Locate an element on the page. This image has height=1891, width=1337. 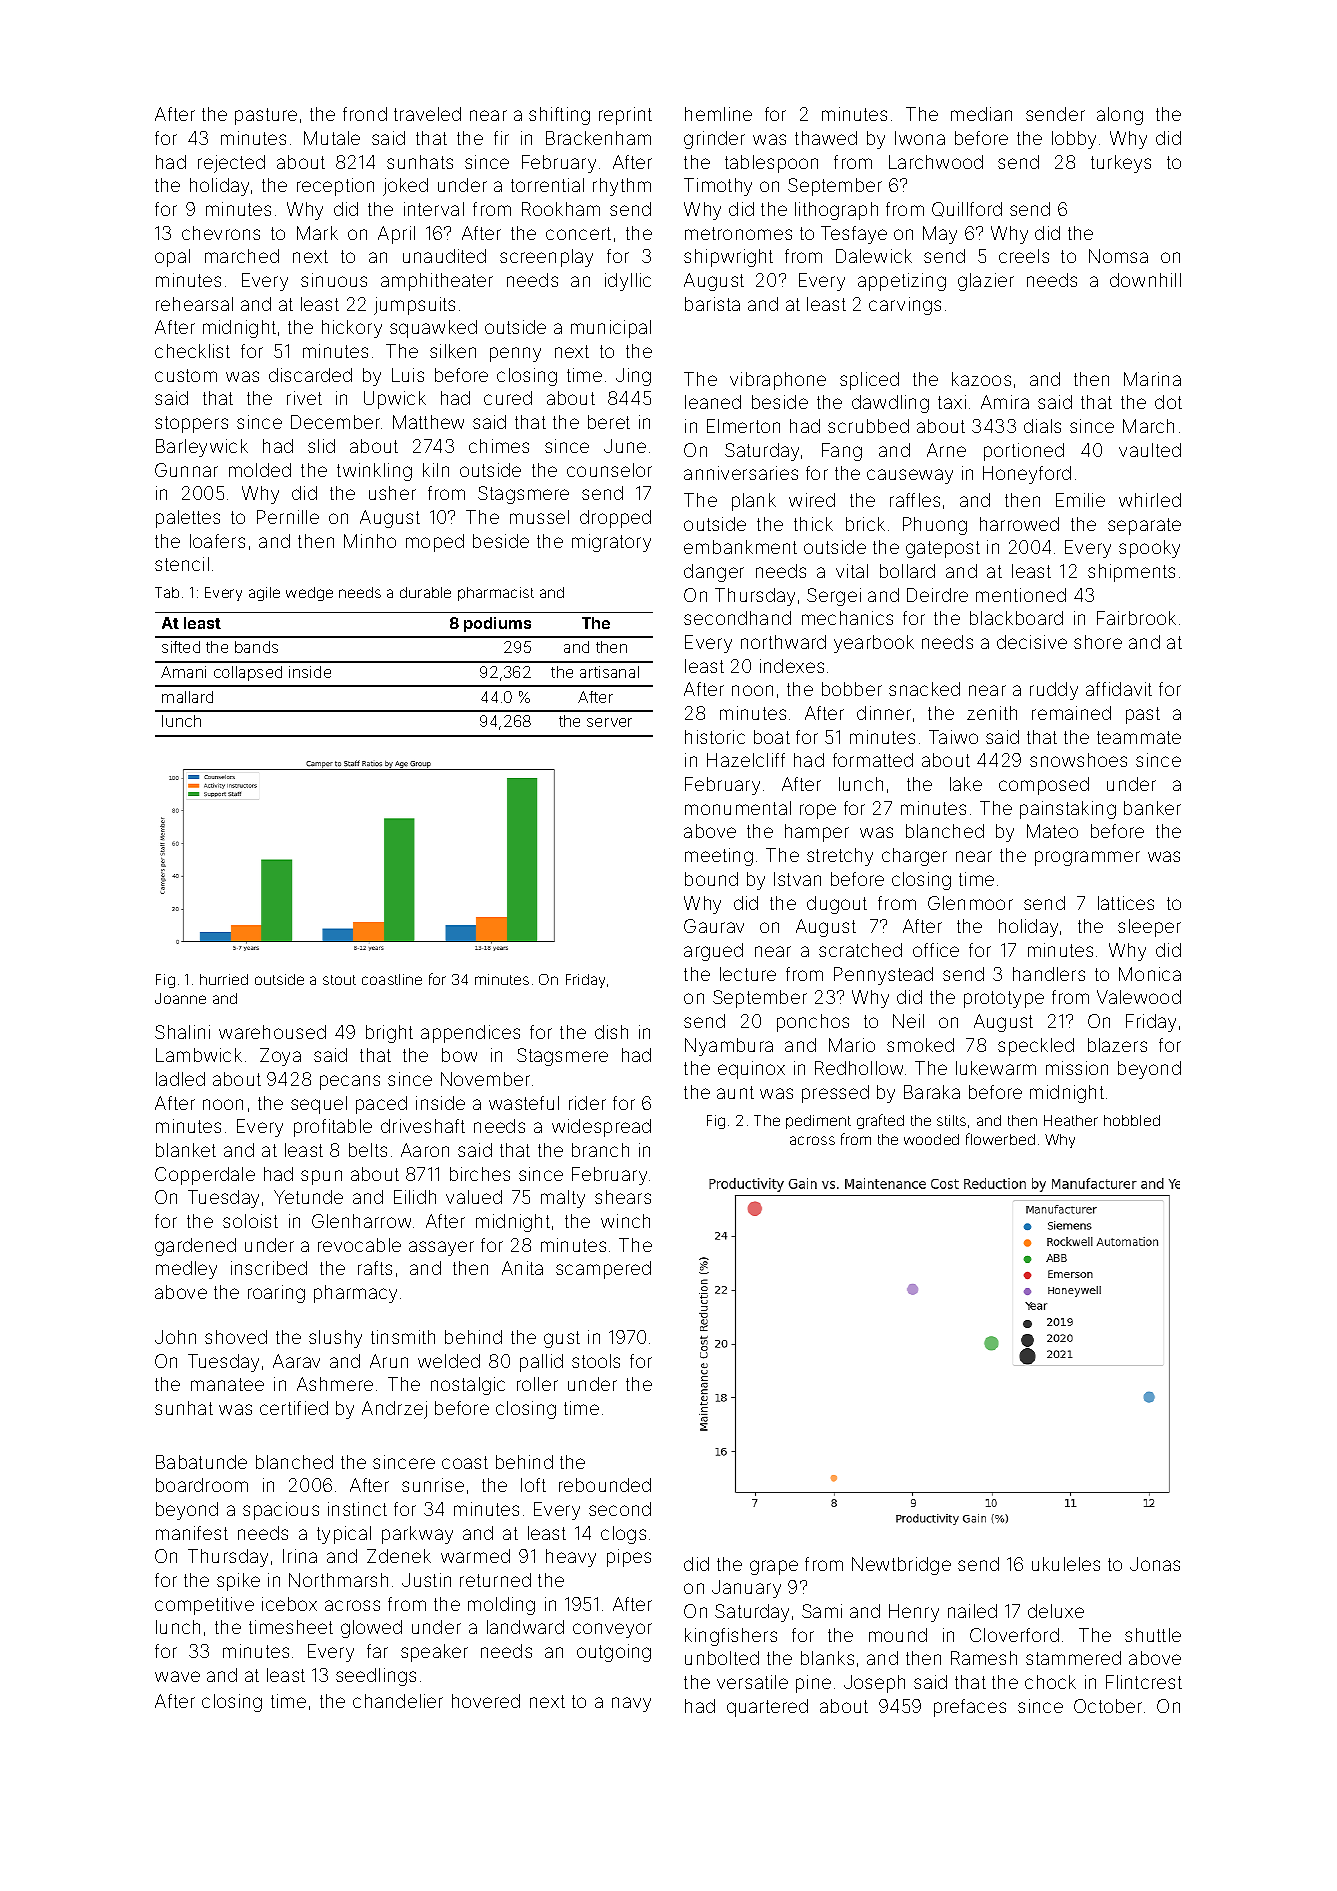
wired is located at coordinates (812, 500).
